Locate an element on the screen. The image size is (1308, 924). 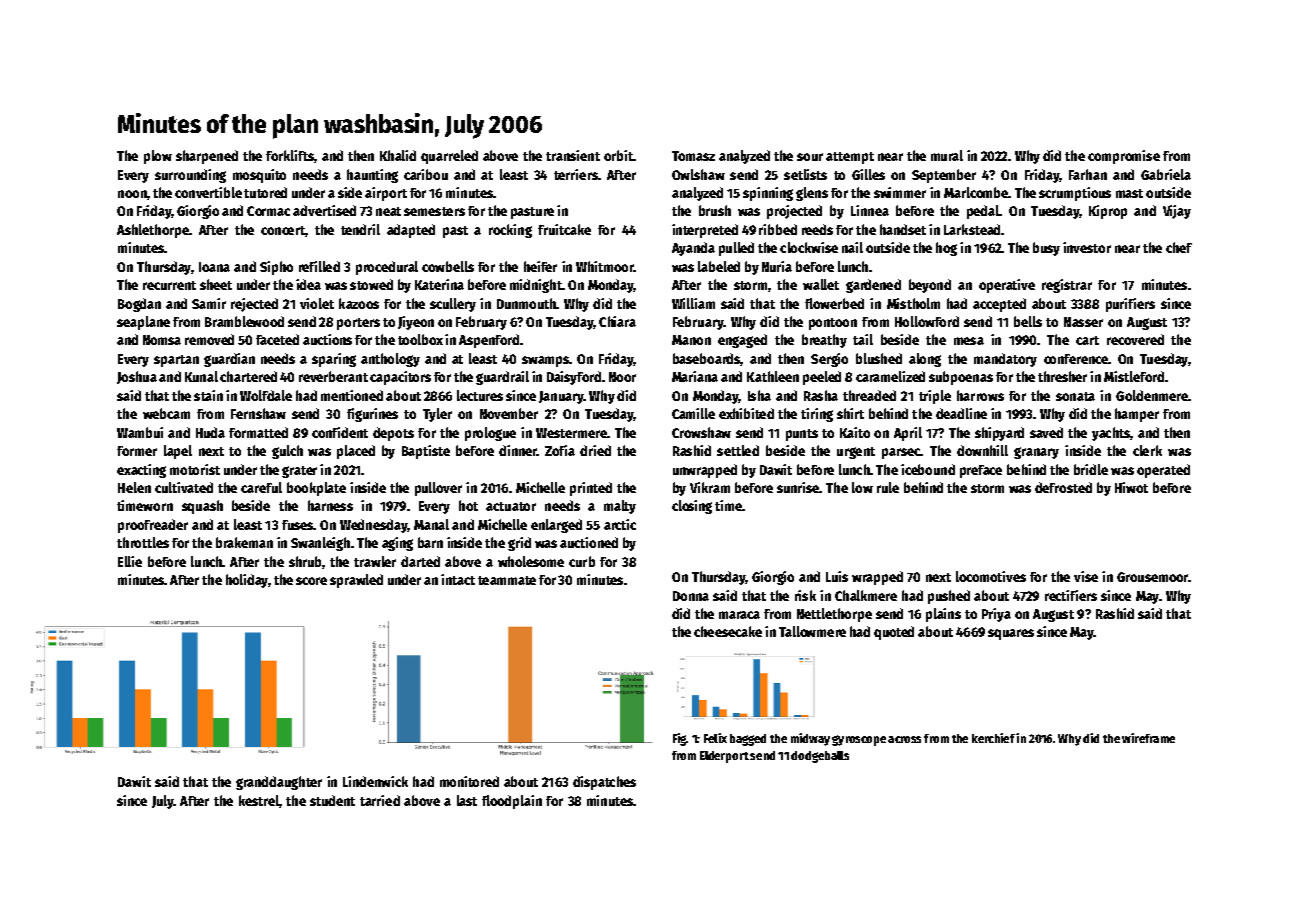
settled is located at coordinates (738, 450).
